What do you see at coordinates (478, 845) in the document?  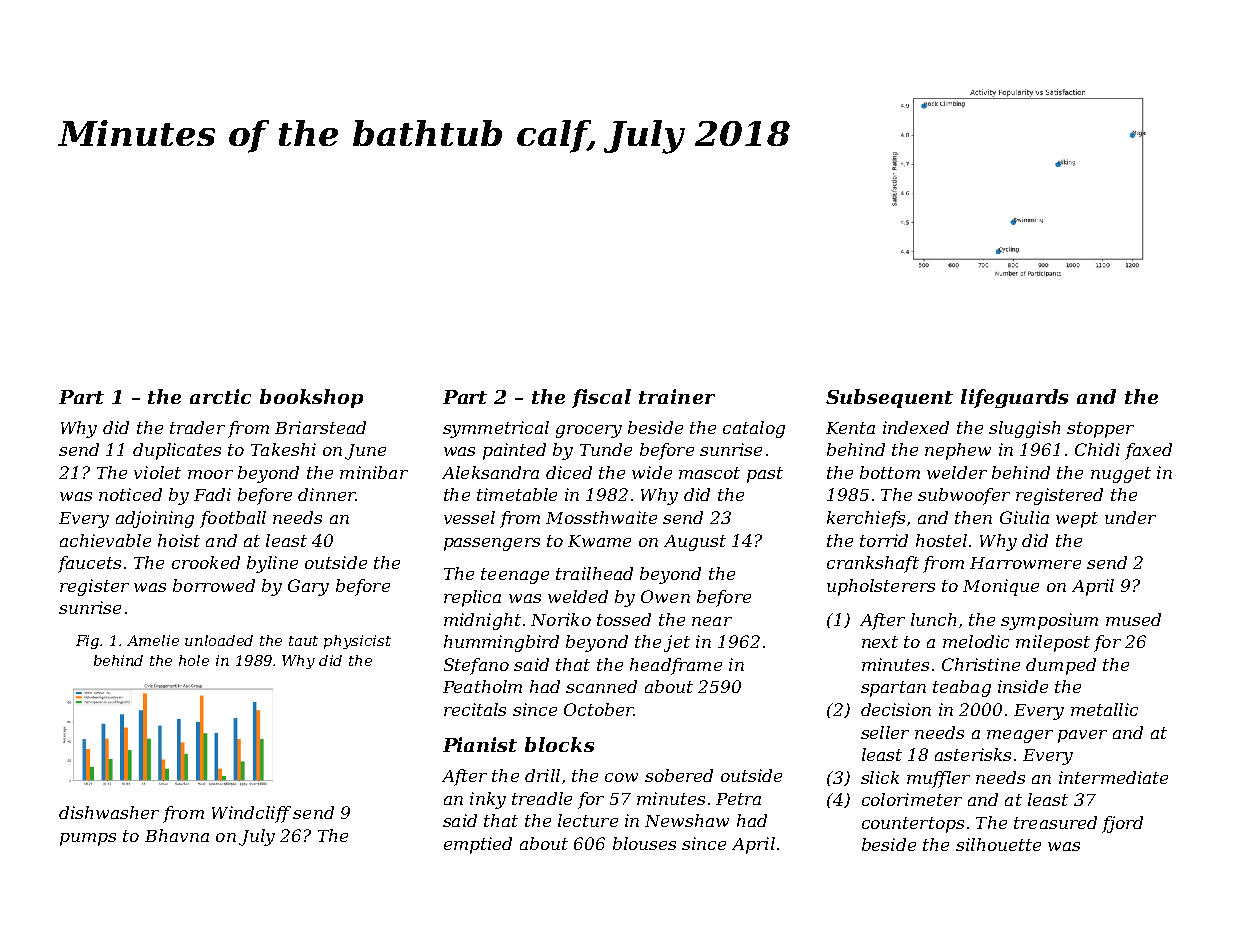 I see `emptied` at bounding box center [478, 845].
